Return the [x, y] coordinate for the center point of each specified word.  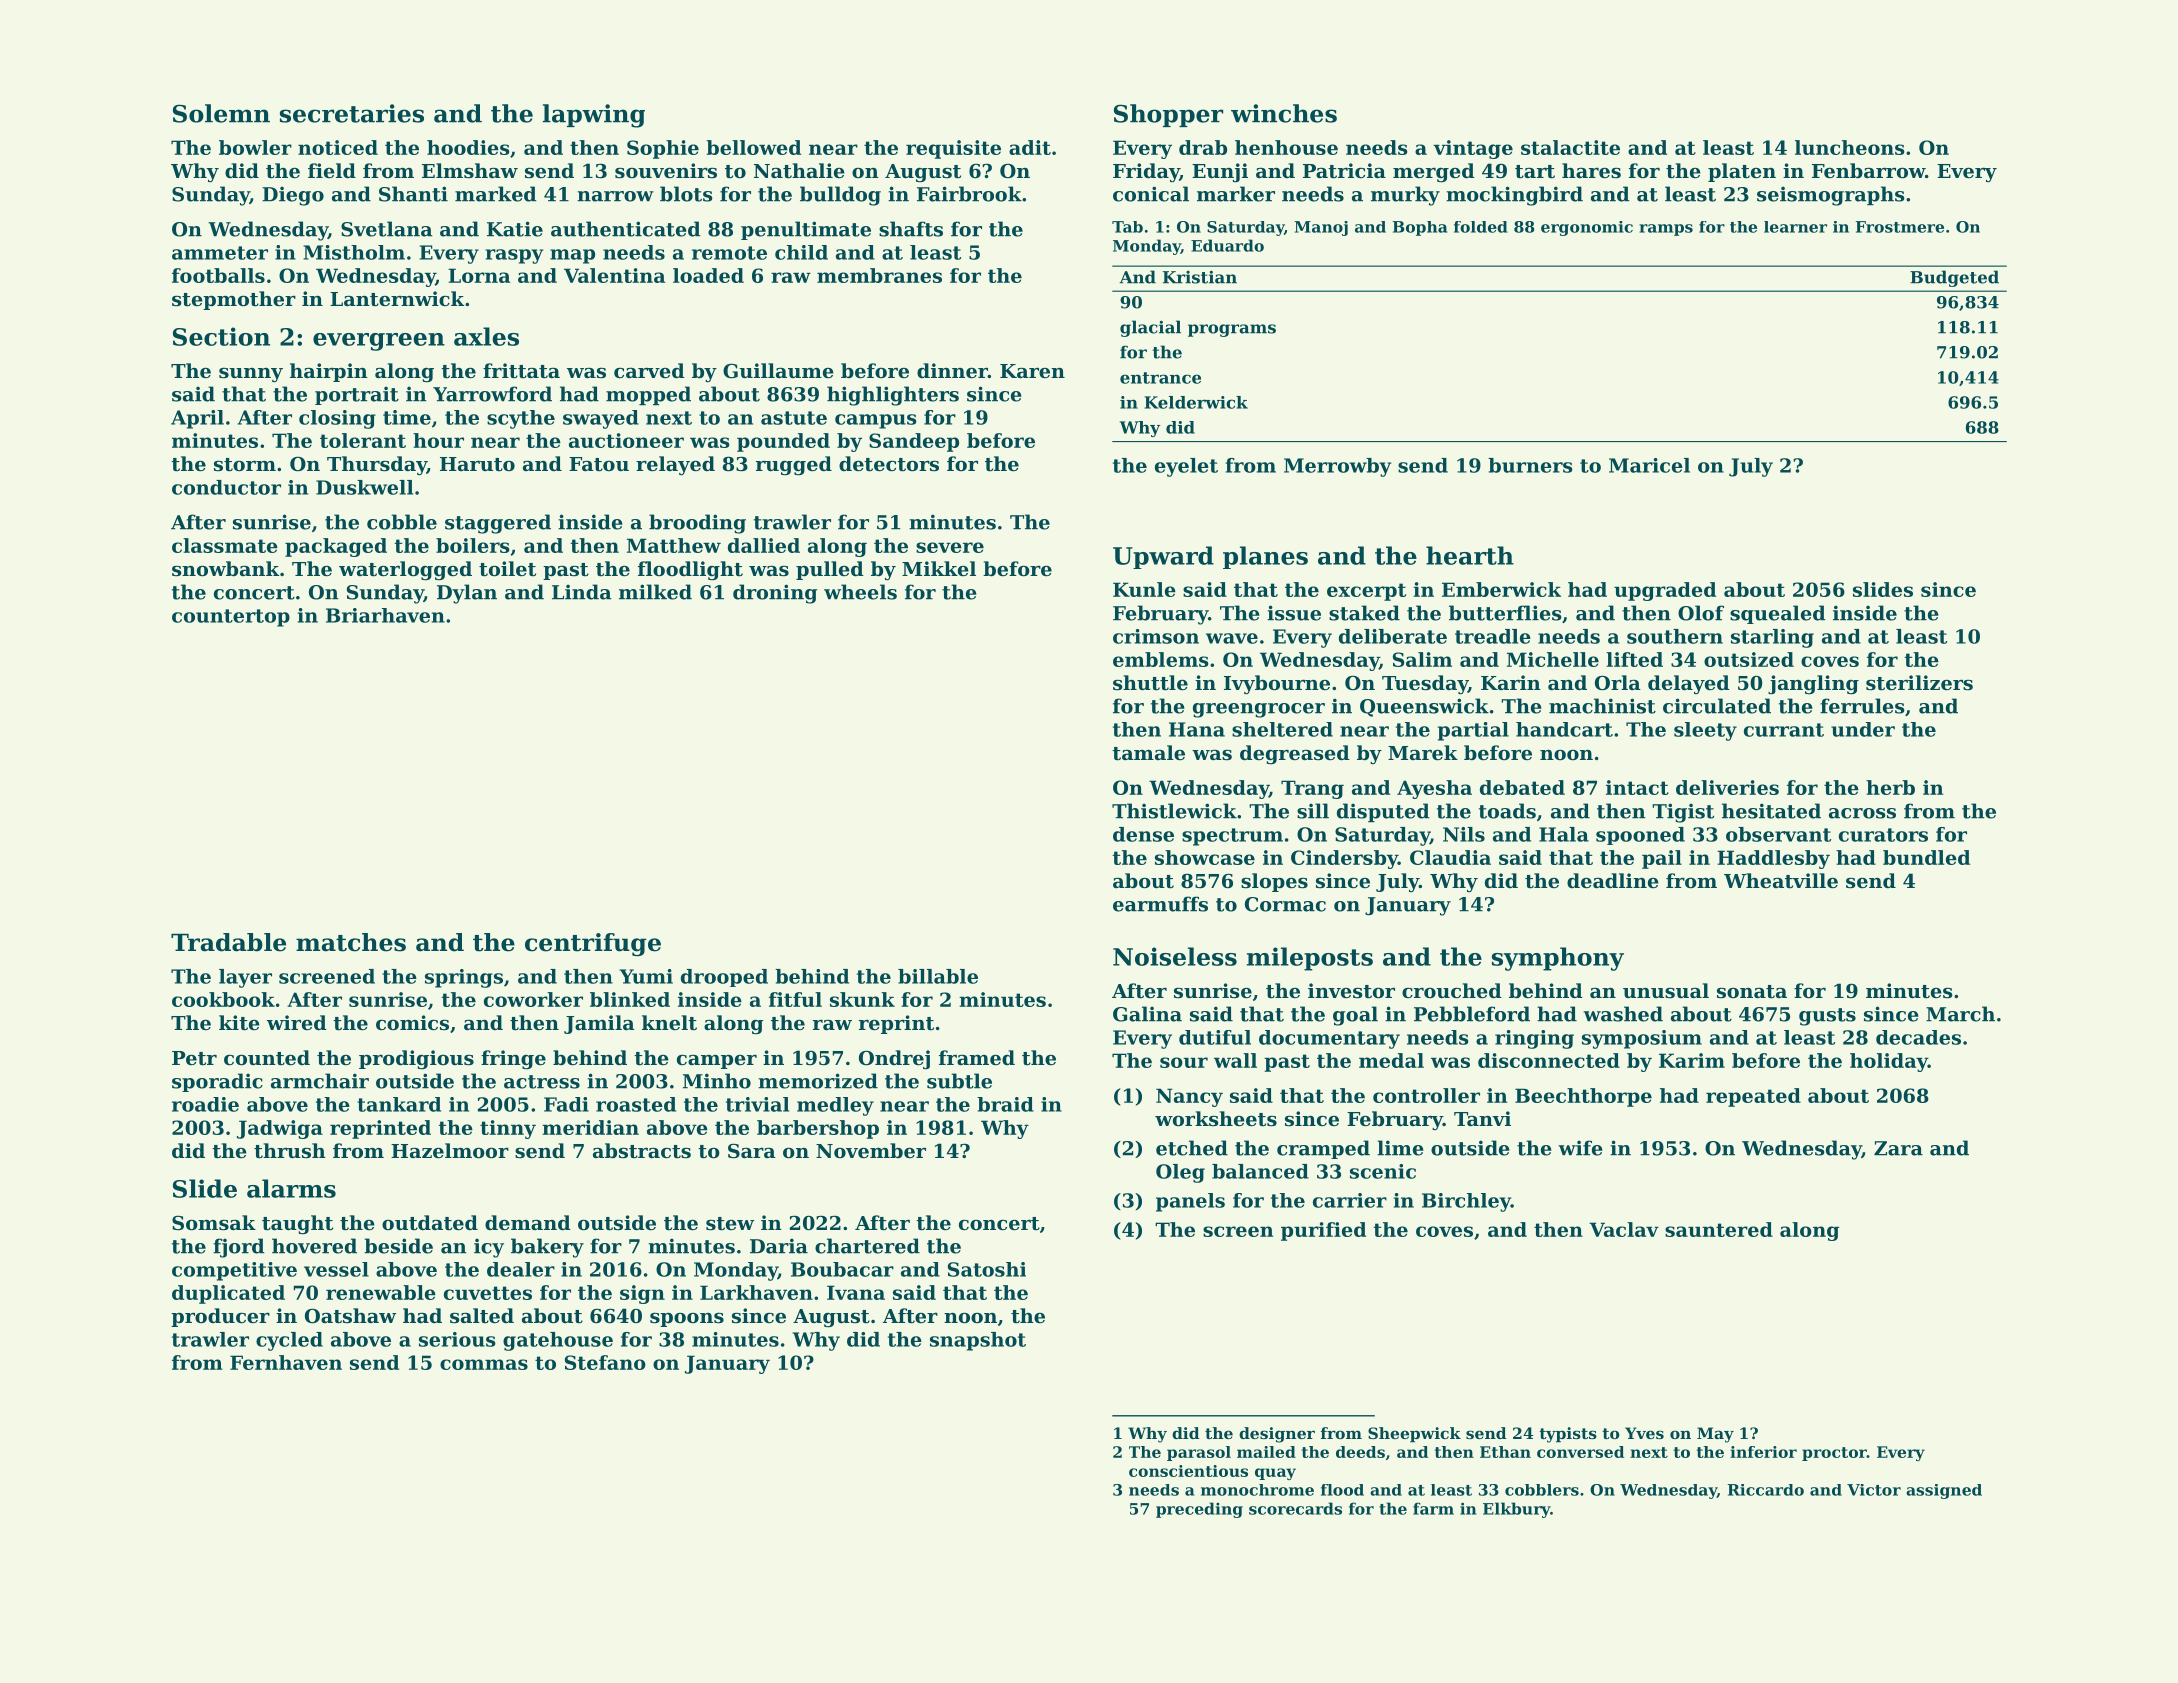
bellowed [753, 147]
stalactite [1570, 147]
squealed [1777, 614]
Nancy [1189, 1097]
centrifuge [593, 945]
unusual [1666, 990]
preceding [1199, 1510]
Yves [1644, 1433]
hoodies [468, 147]
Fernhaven [286, 1362]
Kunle [1144, 589]
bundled [1926, 857]
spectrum [1232, 837]
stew [730, 1224]
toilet [507, 569]
